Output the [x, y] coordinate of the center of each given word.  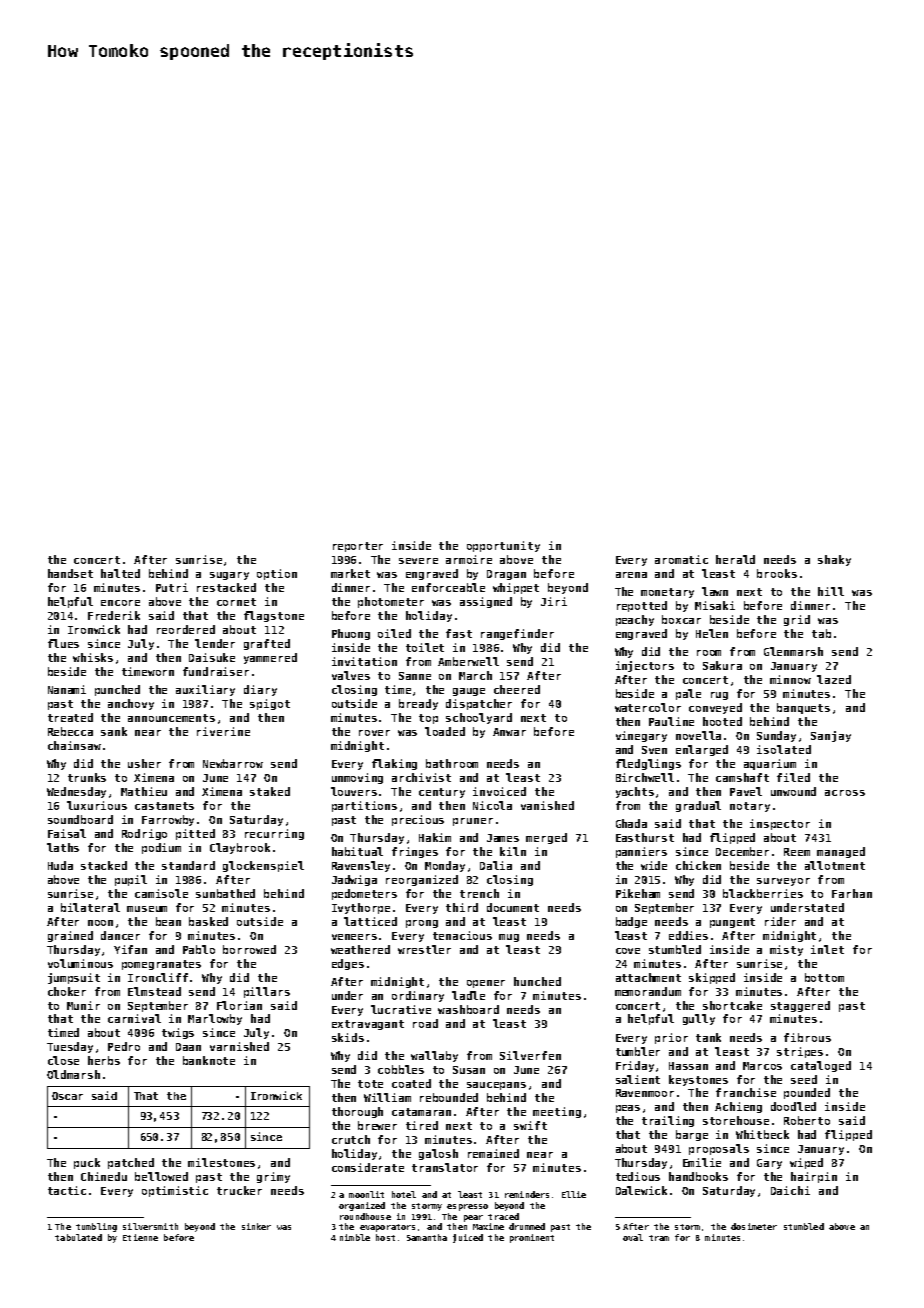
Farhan [852, 893]
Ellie [574, 1194]
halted [120, 573]
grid [797, 620]
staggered [800, 1006]
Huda [60, 865]
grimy [273, 1177]
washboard [468, 1009]
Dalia [496, 865]
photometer [391, 602]
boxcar [681, 619]
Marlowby [215, 1019]
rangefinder [517, 634]
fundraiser [216, 671]
